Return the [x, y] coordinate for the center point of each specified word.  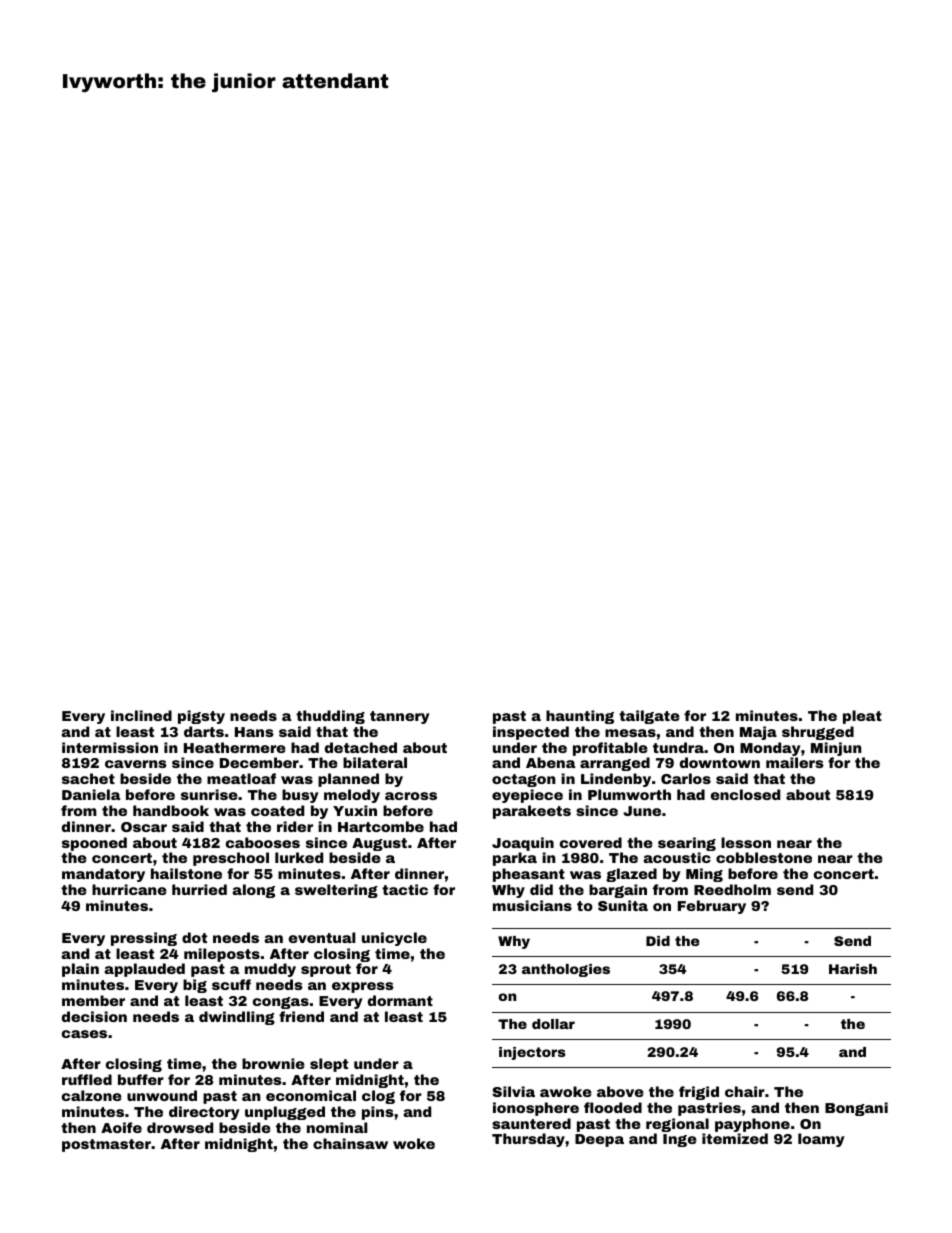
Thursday [528, 1140]
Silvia [513, 1091]
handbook [171, 810]
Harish [853, 969]
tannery [400, 717]
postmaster [106, 1145]
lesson [746, 842]
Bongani [856, 1109]
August [379, 844]
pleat [862, 717]
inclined [141, 715]
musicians [532, 905]
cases [84, 1034]
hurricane [129, 889]
